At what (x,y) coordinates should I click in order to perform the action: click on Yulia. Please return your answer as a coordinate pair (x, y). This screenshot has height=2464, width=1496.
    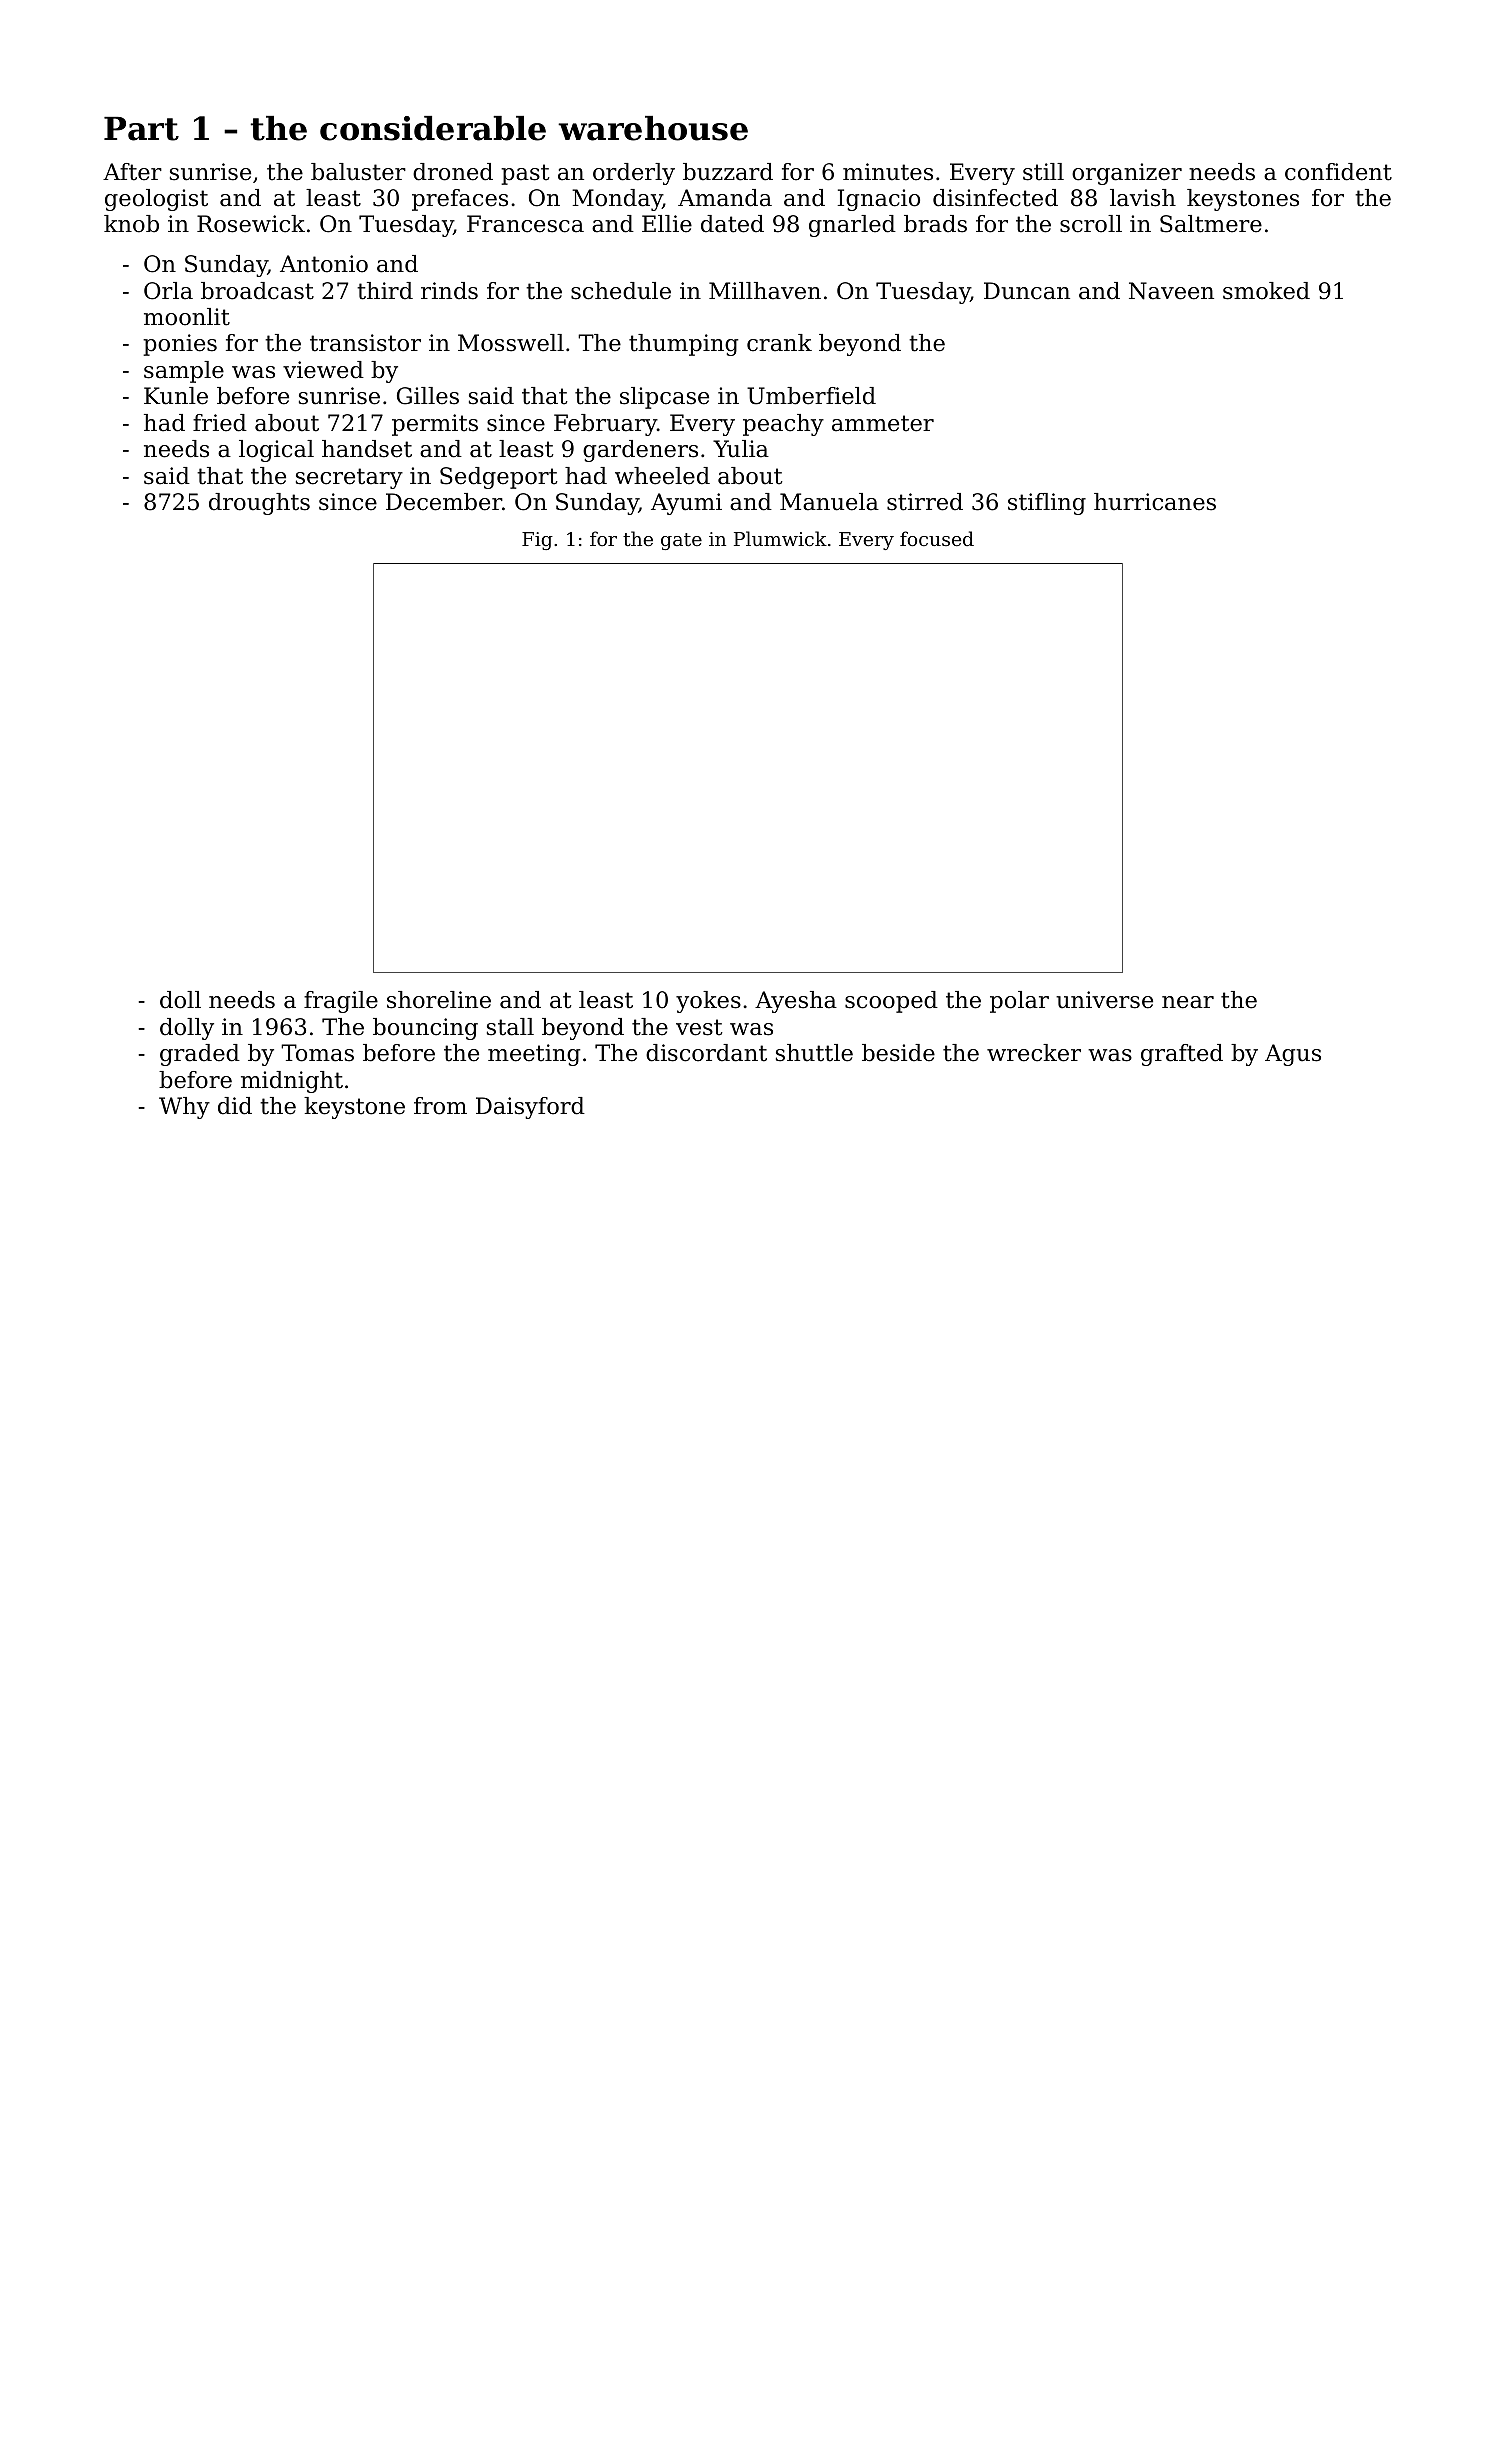
    Looking at the image, I should click on (741, 449).
